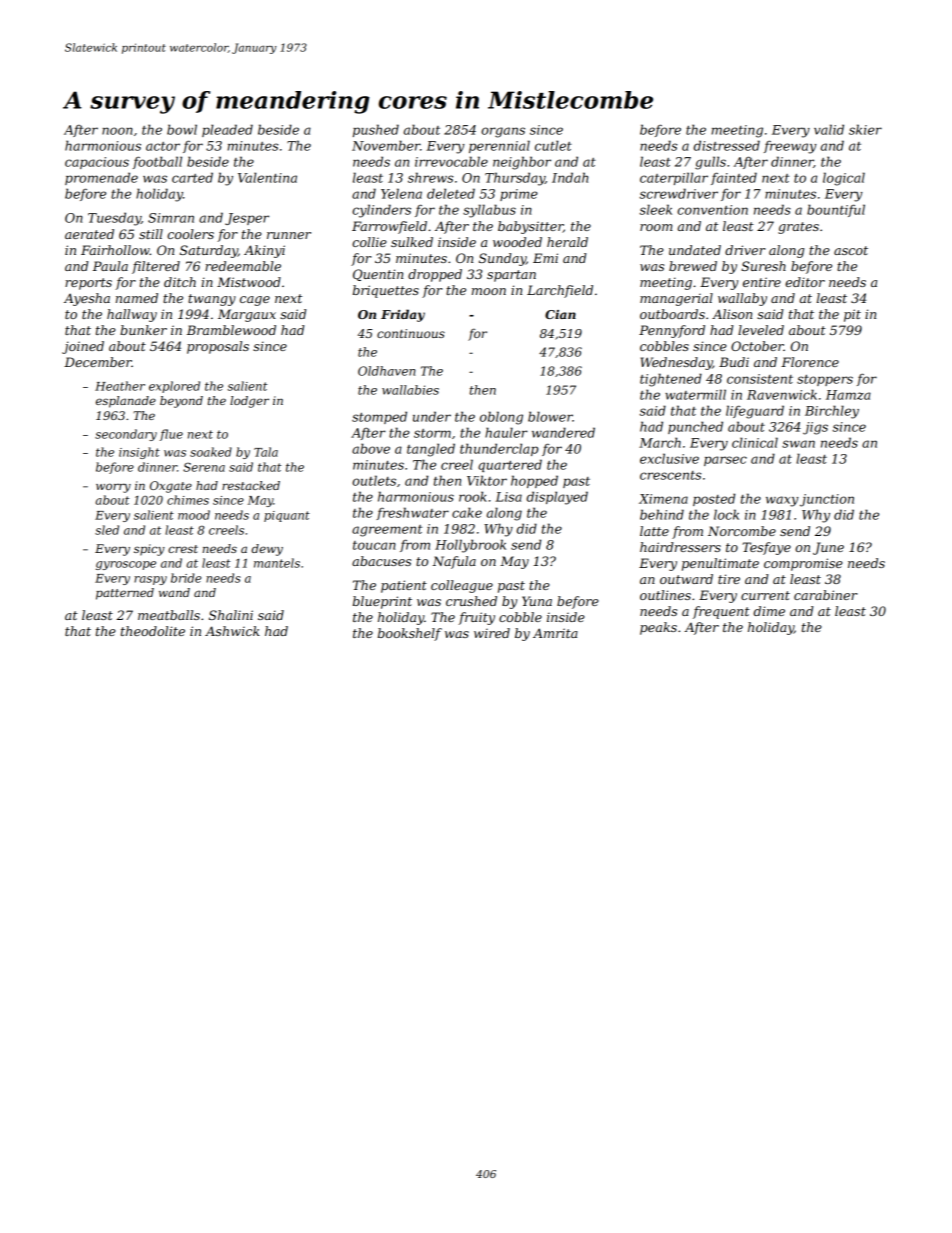 This screenshot has height=1233, width=952. Describe the element at coordinates (113, 488) in the screenshot. I see `worry` at that location.
